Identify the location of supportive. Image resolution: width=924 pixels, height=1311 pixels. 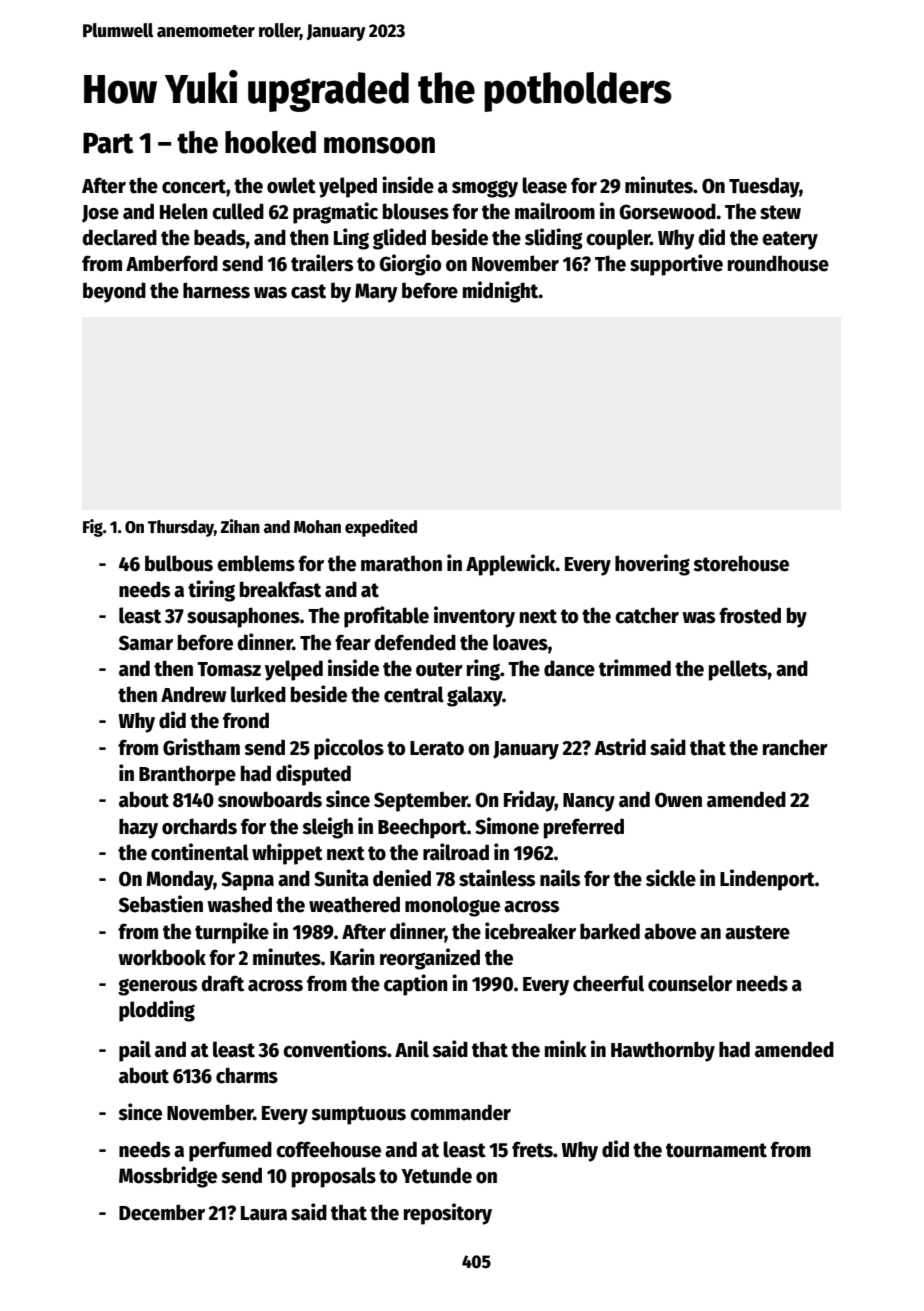
(676, 265).
